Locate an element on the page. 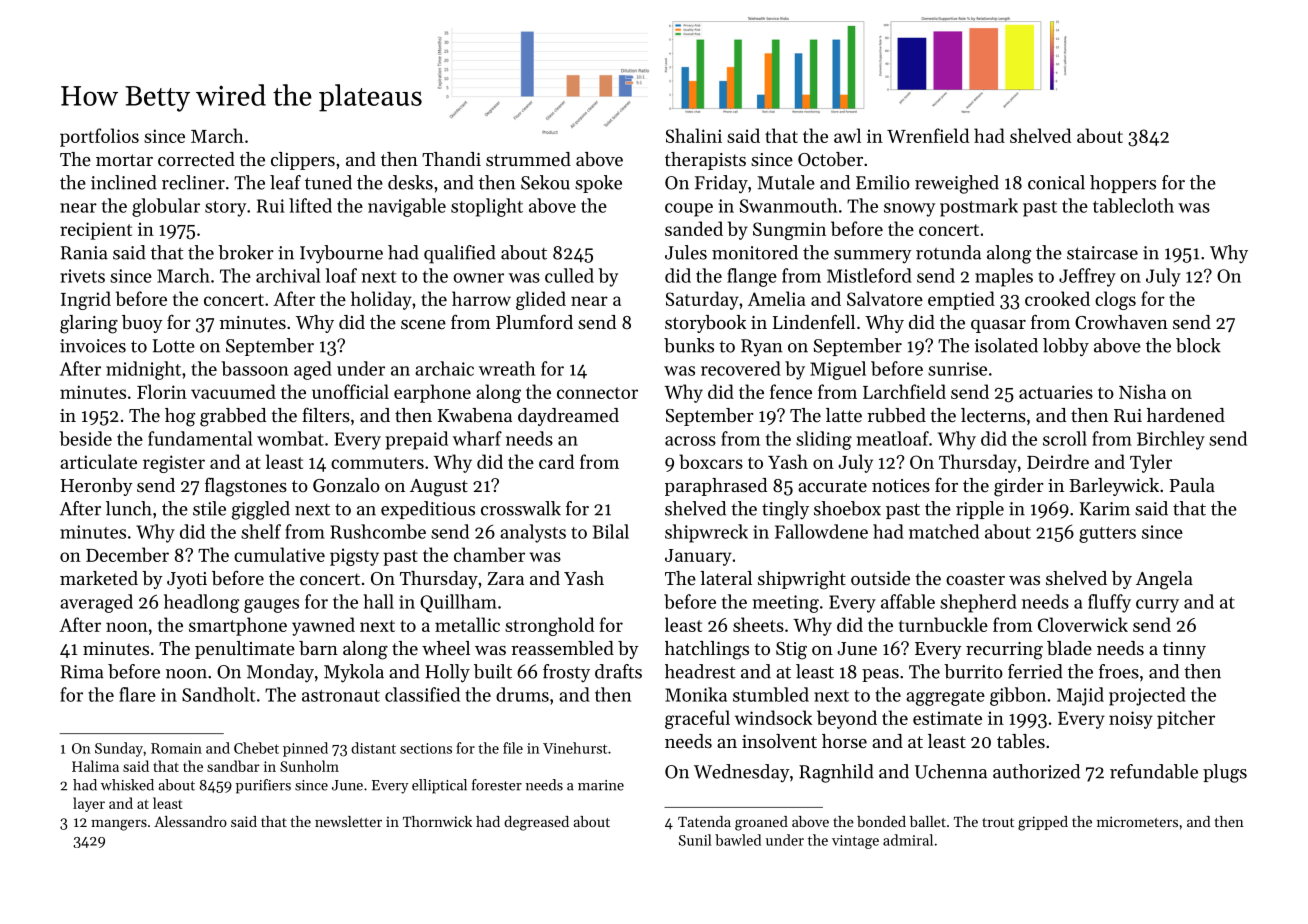 Image resolution: width=1308 pixels, height=924 pixels. clippers is located at coordinates (303, 161).
